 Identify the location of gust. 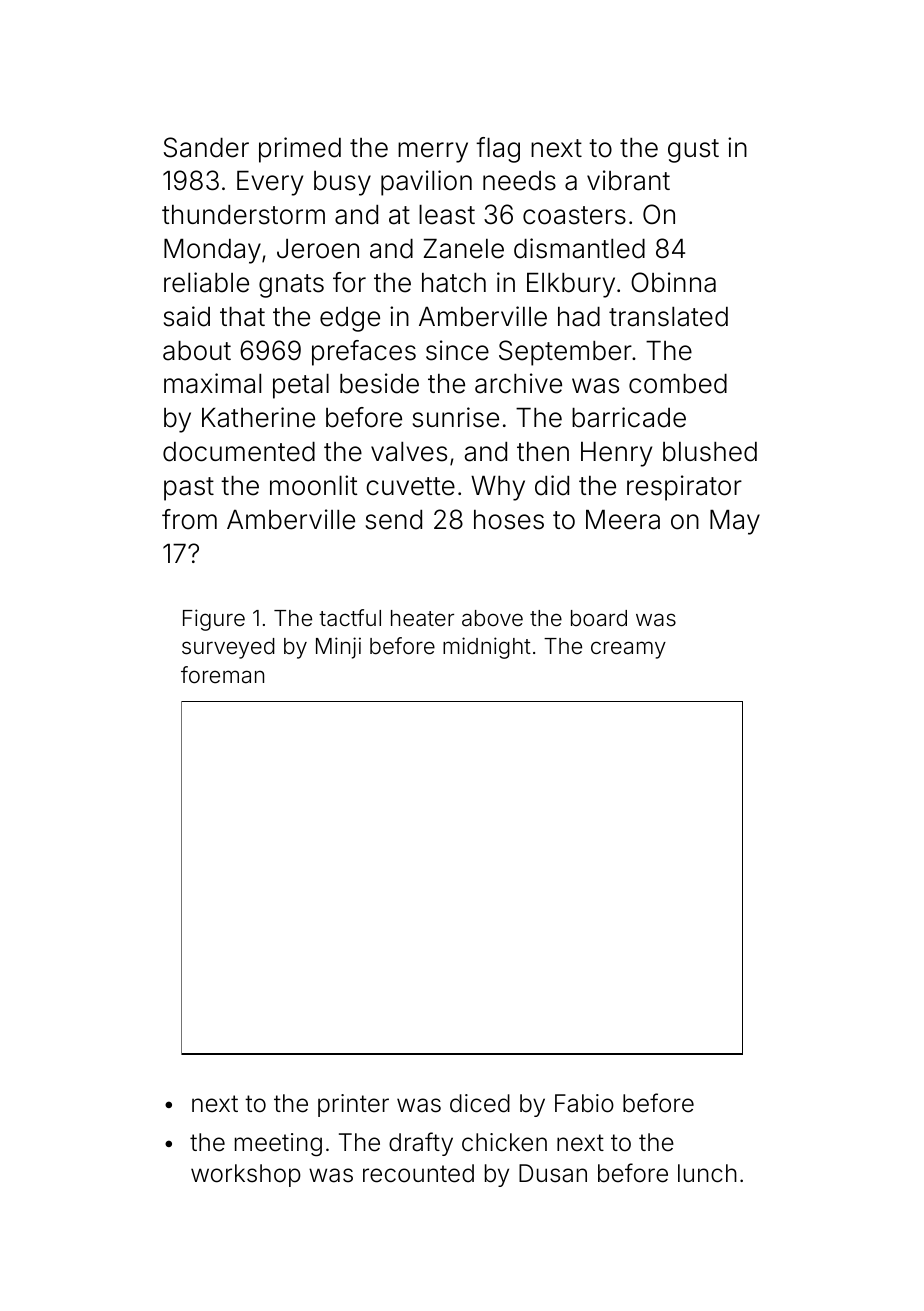
(693, 151).
